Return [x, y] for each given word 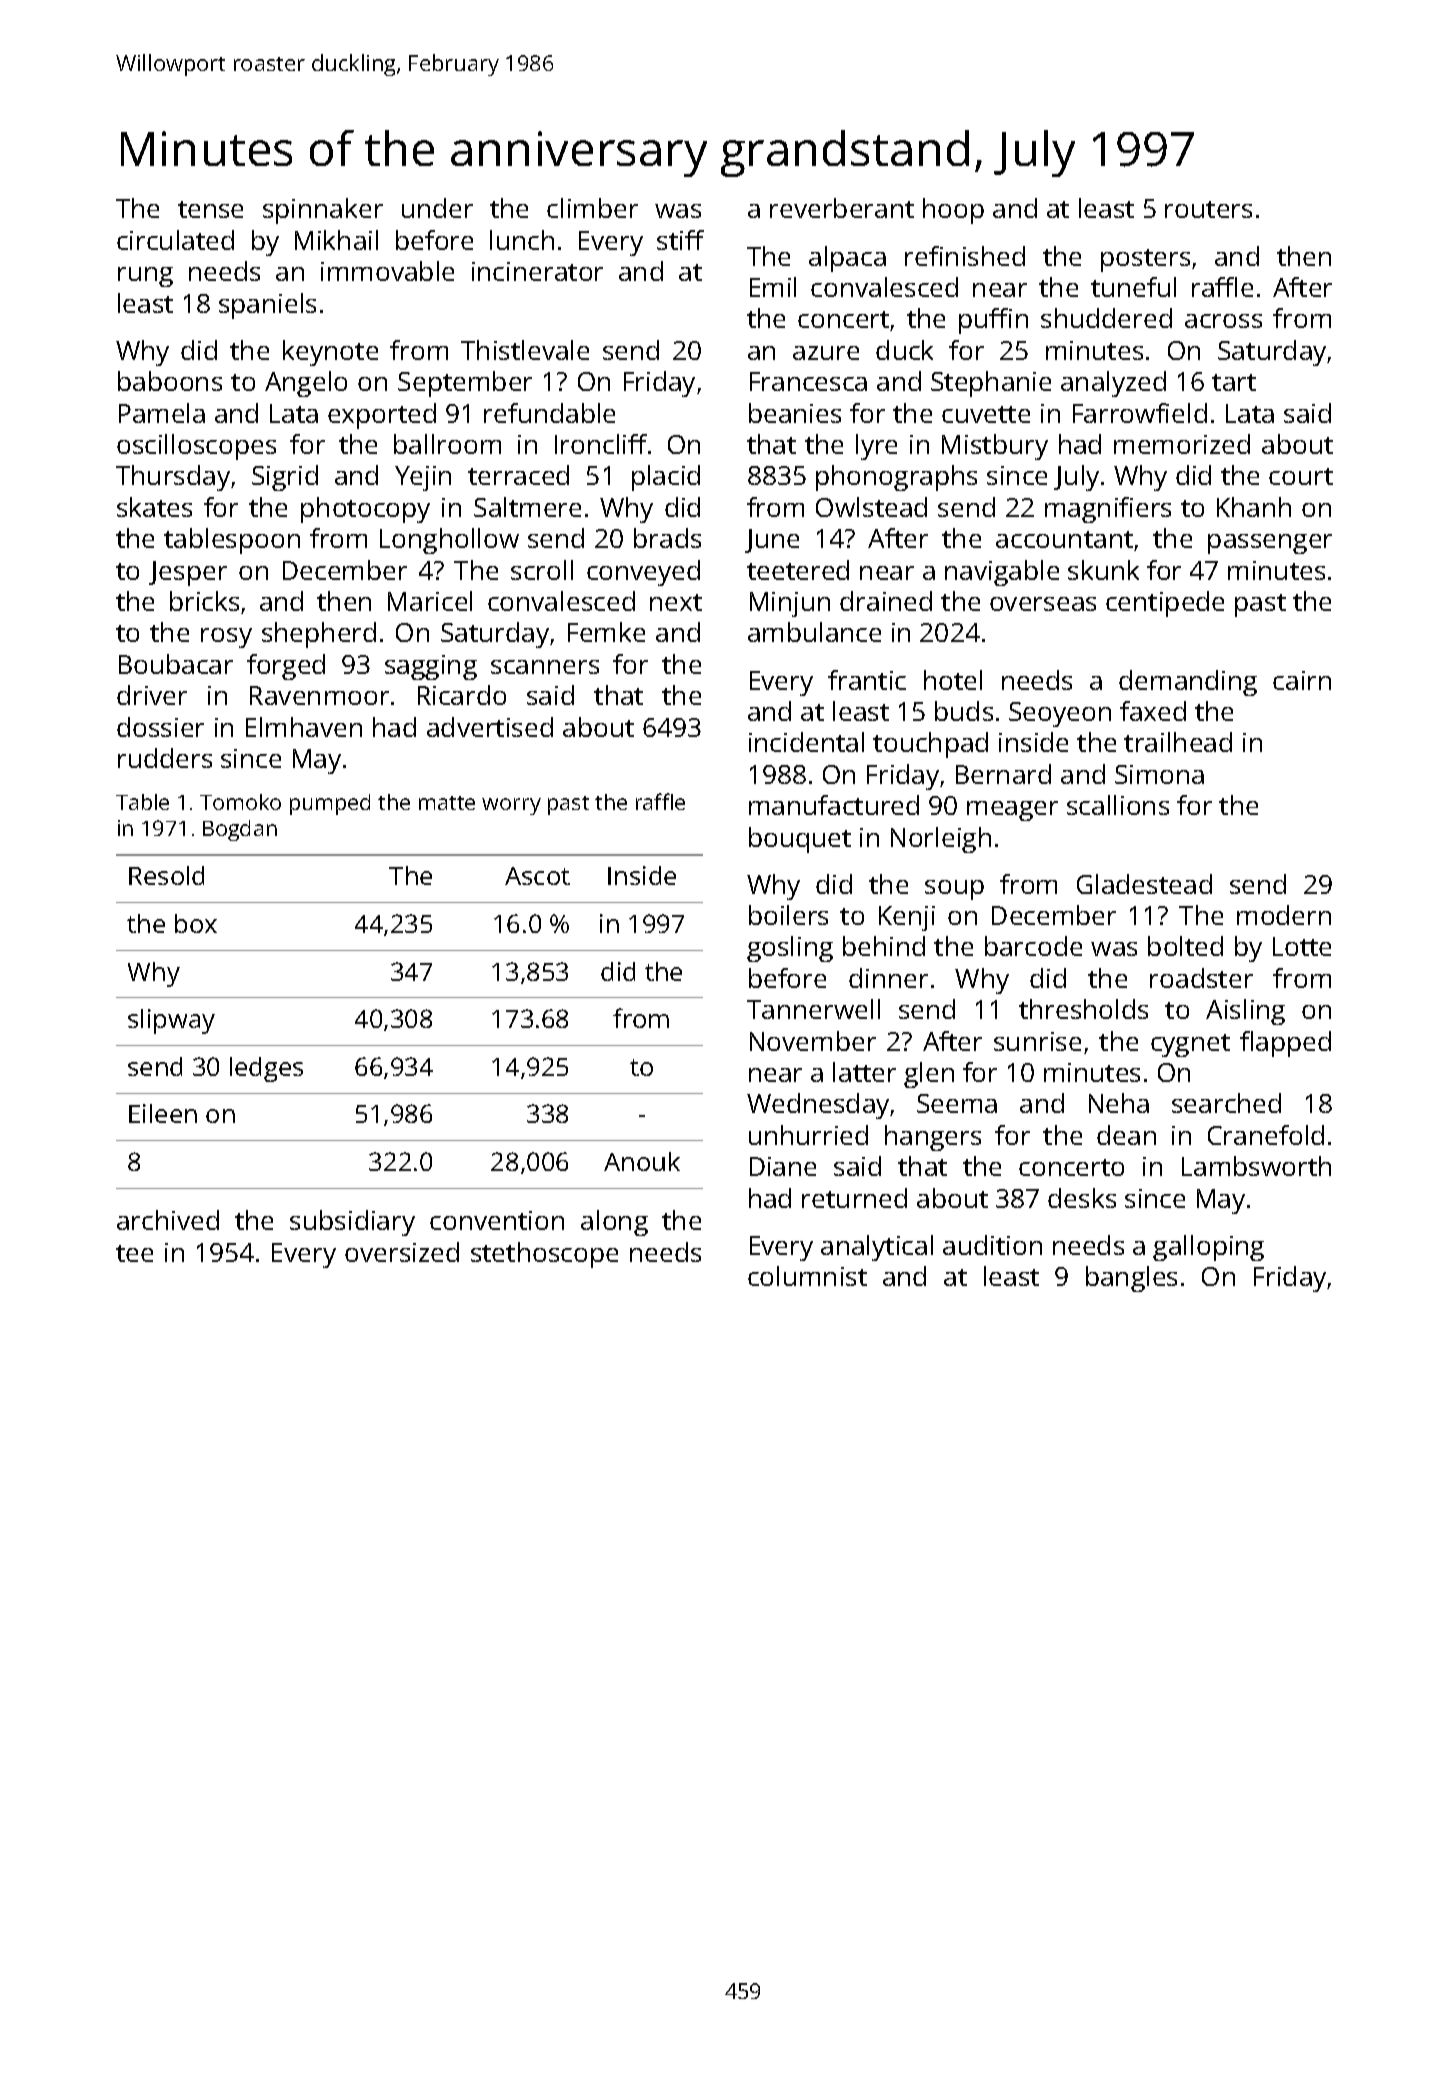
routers [1208, 209]
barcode [1033, 946]
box [196, 923]
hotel [953, 680]
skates [154, 507]
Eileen [163, 1113]
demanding [1188, 683]
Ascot [537, 876]
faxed [1153, 711]
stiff [680, 240]
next [676, 602]
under [437, 208]
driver [152, 695]
